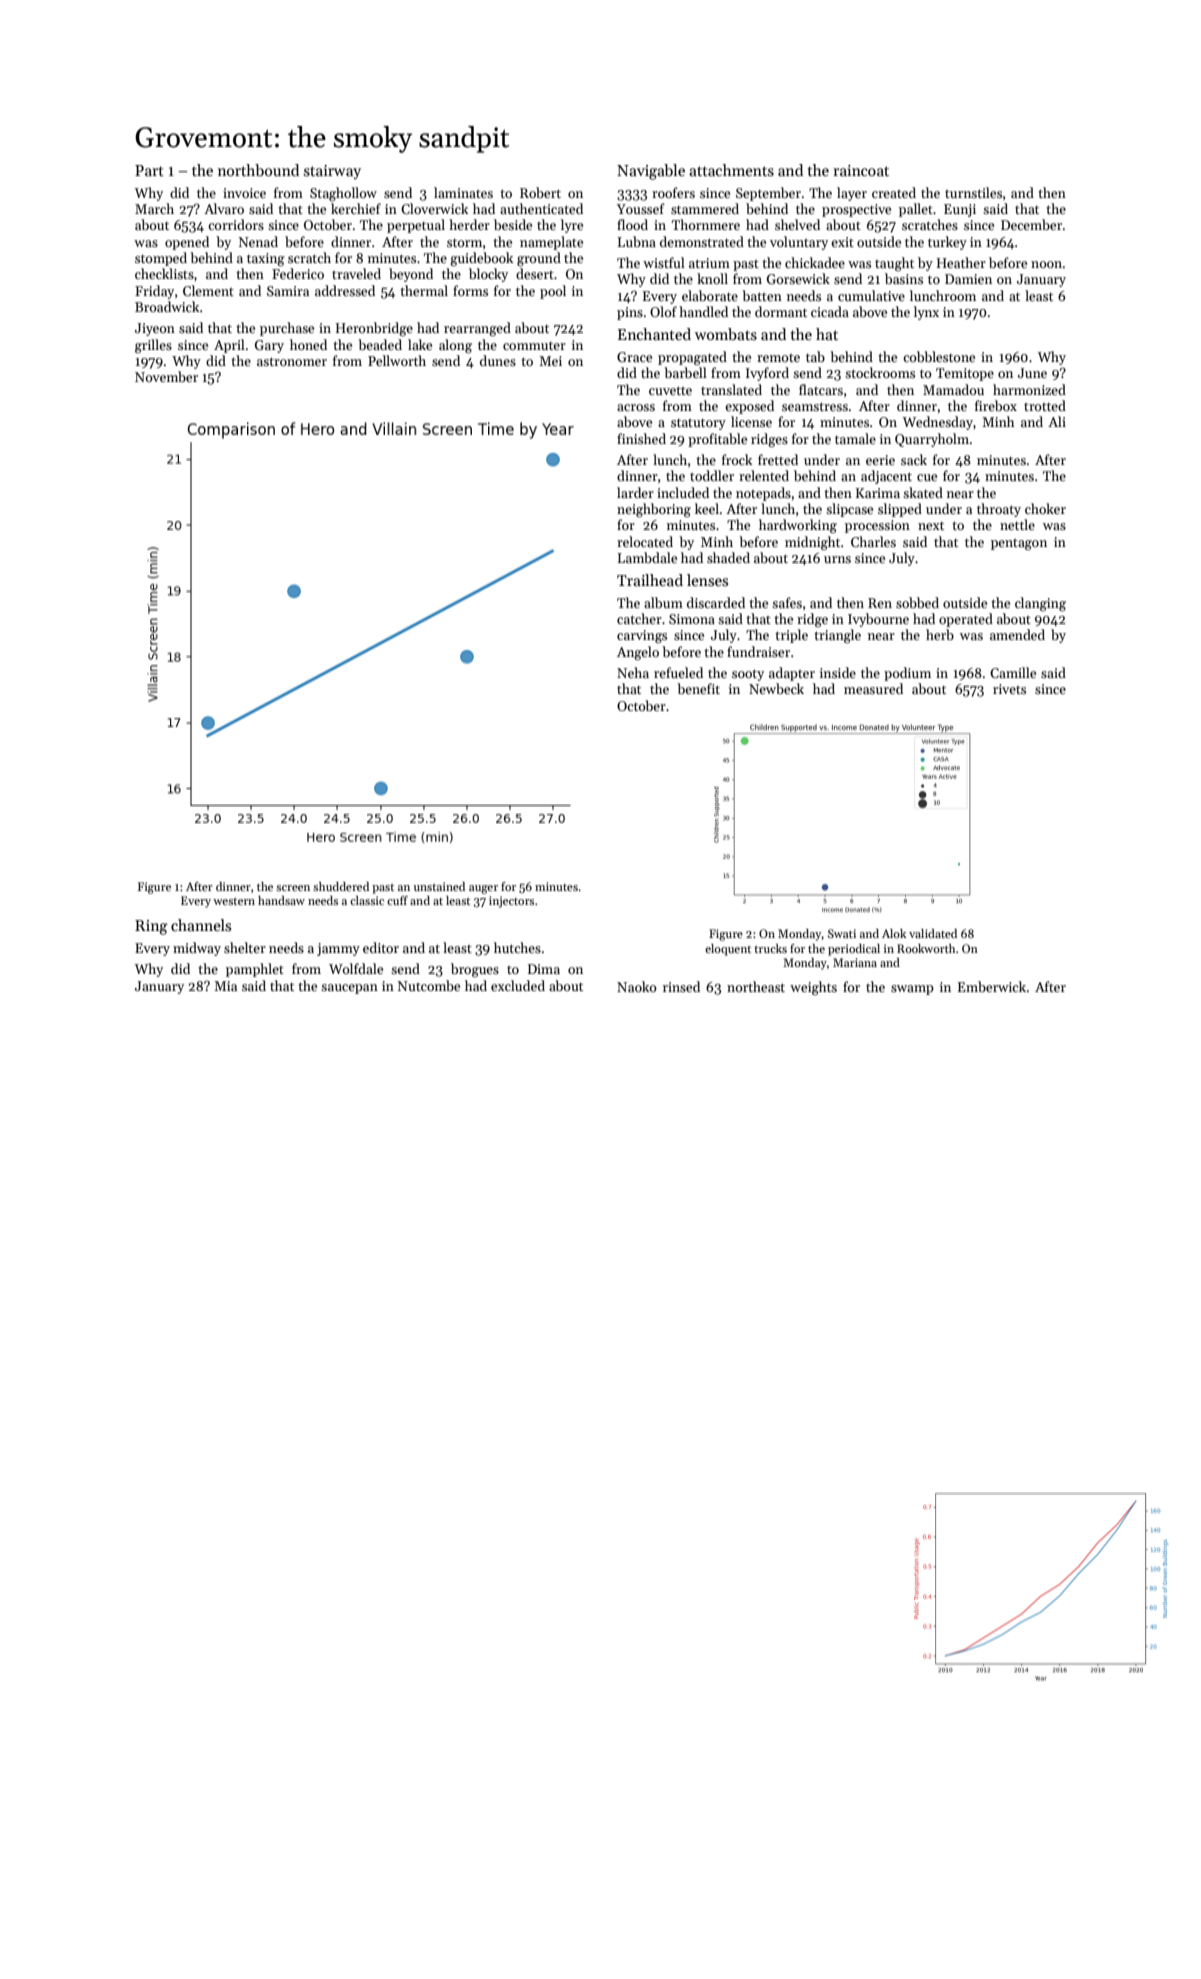 The height and width of the image is (1979, 1201). Describe the element at coordinates (553, 292) in the image. I see `pool` at that location.
